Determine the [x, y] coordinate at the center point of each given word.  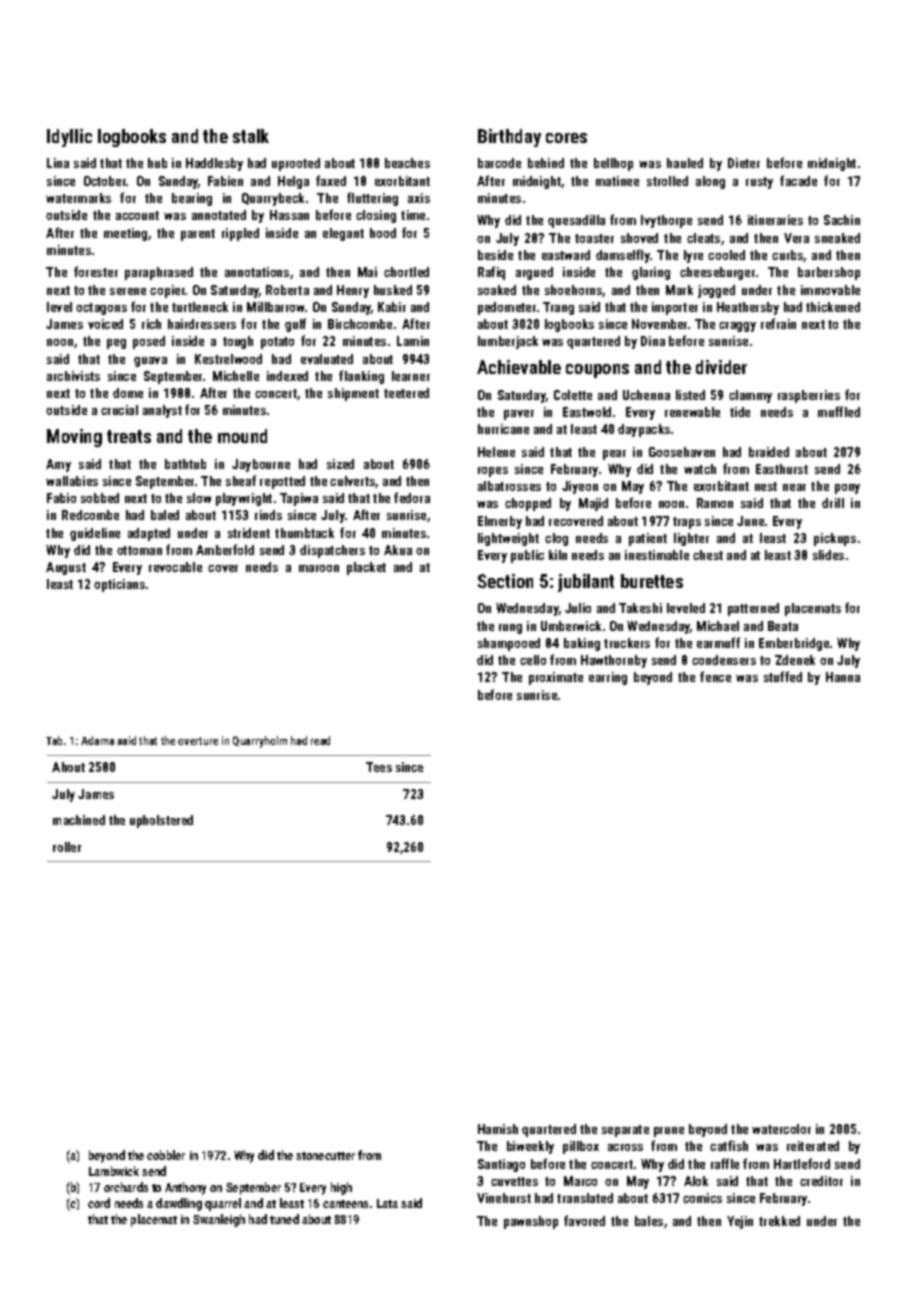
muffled [839, 411]
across [625, 1147]
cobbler [166, 1155]
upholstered [161, 821]
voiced [105, 324]
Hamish [498, 1129]
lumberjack [508, 342]
